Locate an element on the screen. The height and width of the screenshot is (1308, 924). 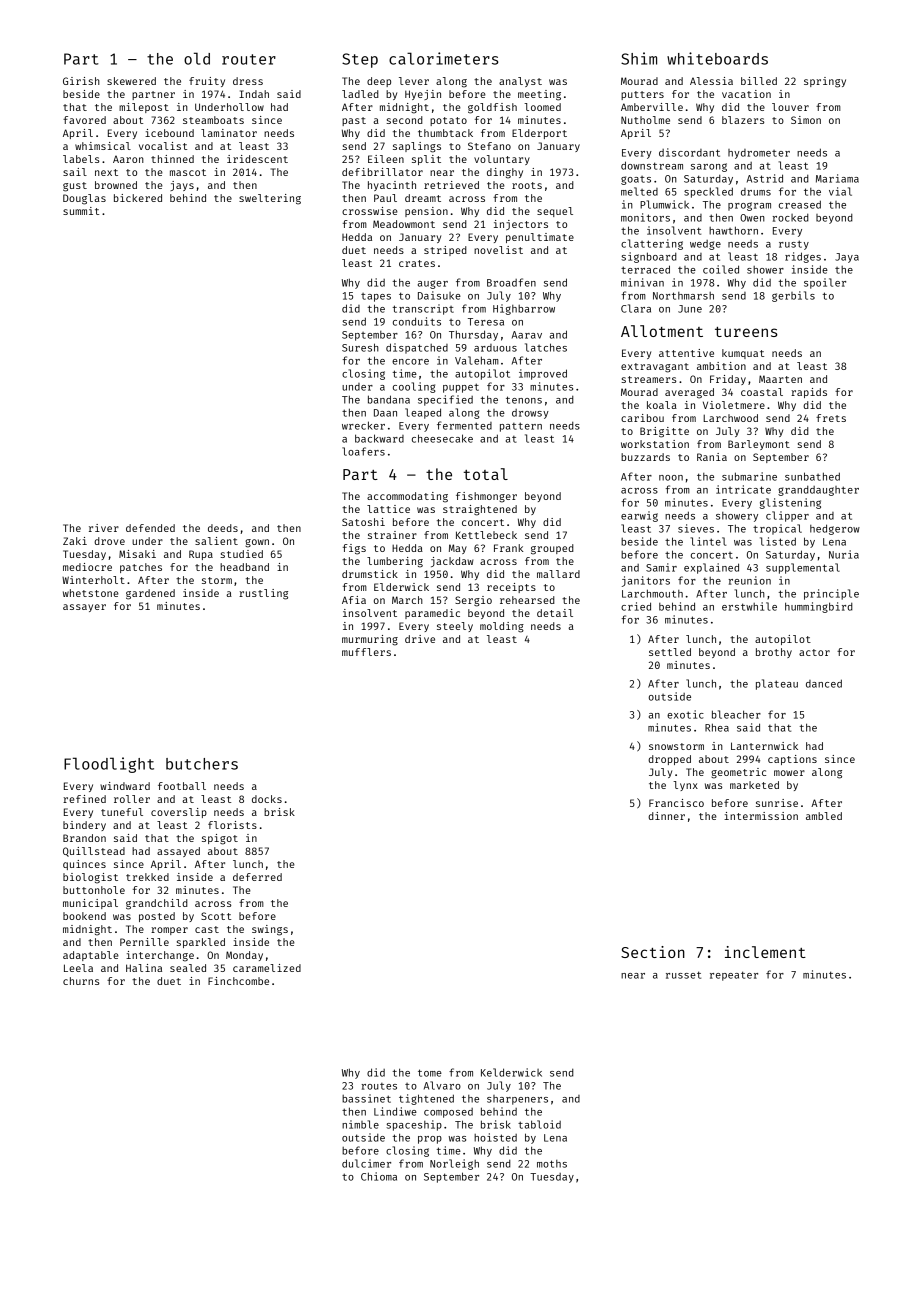
assayer is located at coordinates (84, 608).
